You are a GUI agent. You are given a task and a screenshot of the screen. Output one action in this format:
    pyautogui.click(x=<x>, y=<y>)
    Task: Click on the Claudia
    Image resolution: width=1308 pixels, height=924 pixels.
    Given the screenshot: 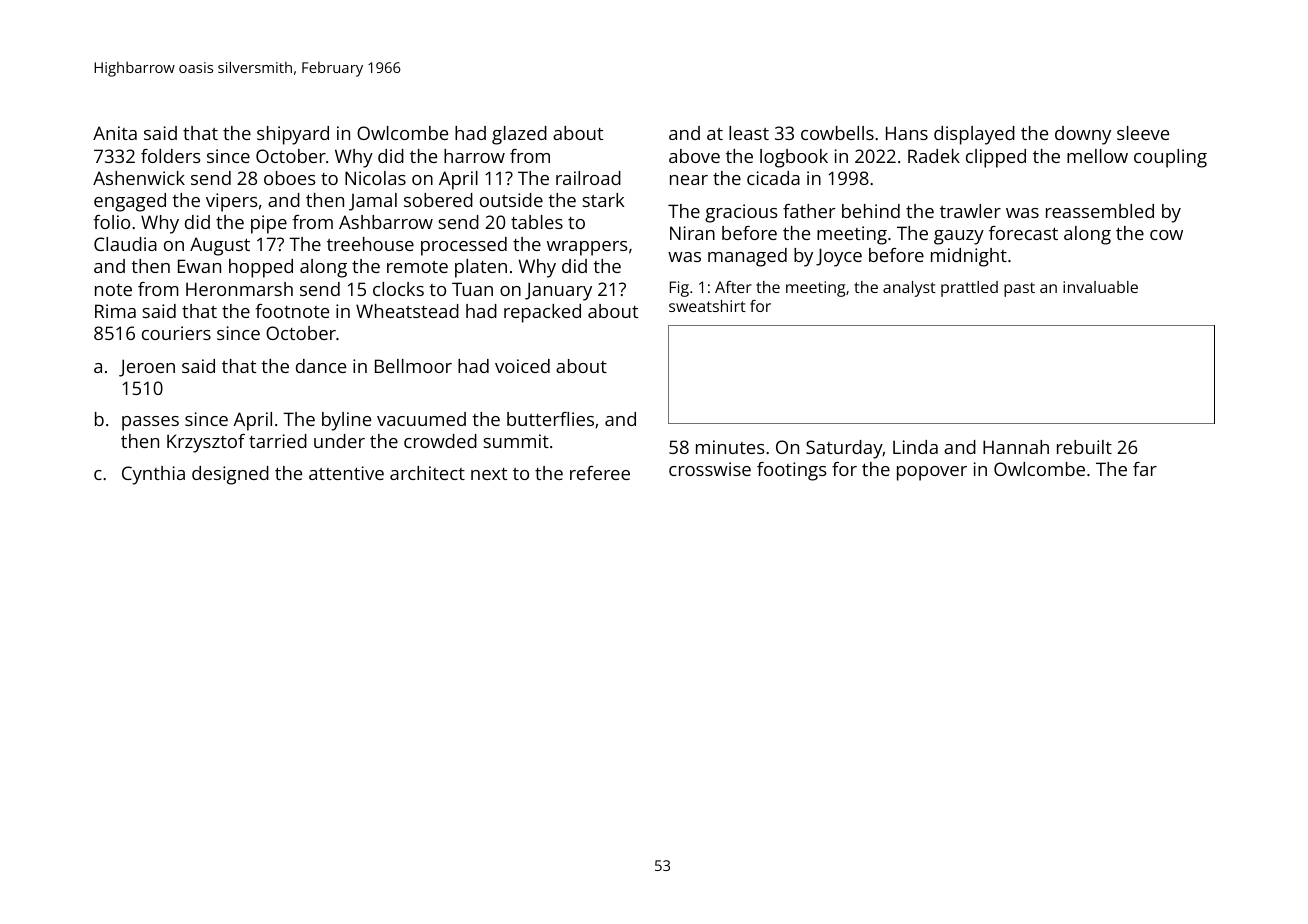 What is the action you would take?
    pyautogui.click(x=125, y=244)
